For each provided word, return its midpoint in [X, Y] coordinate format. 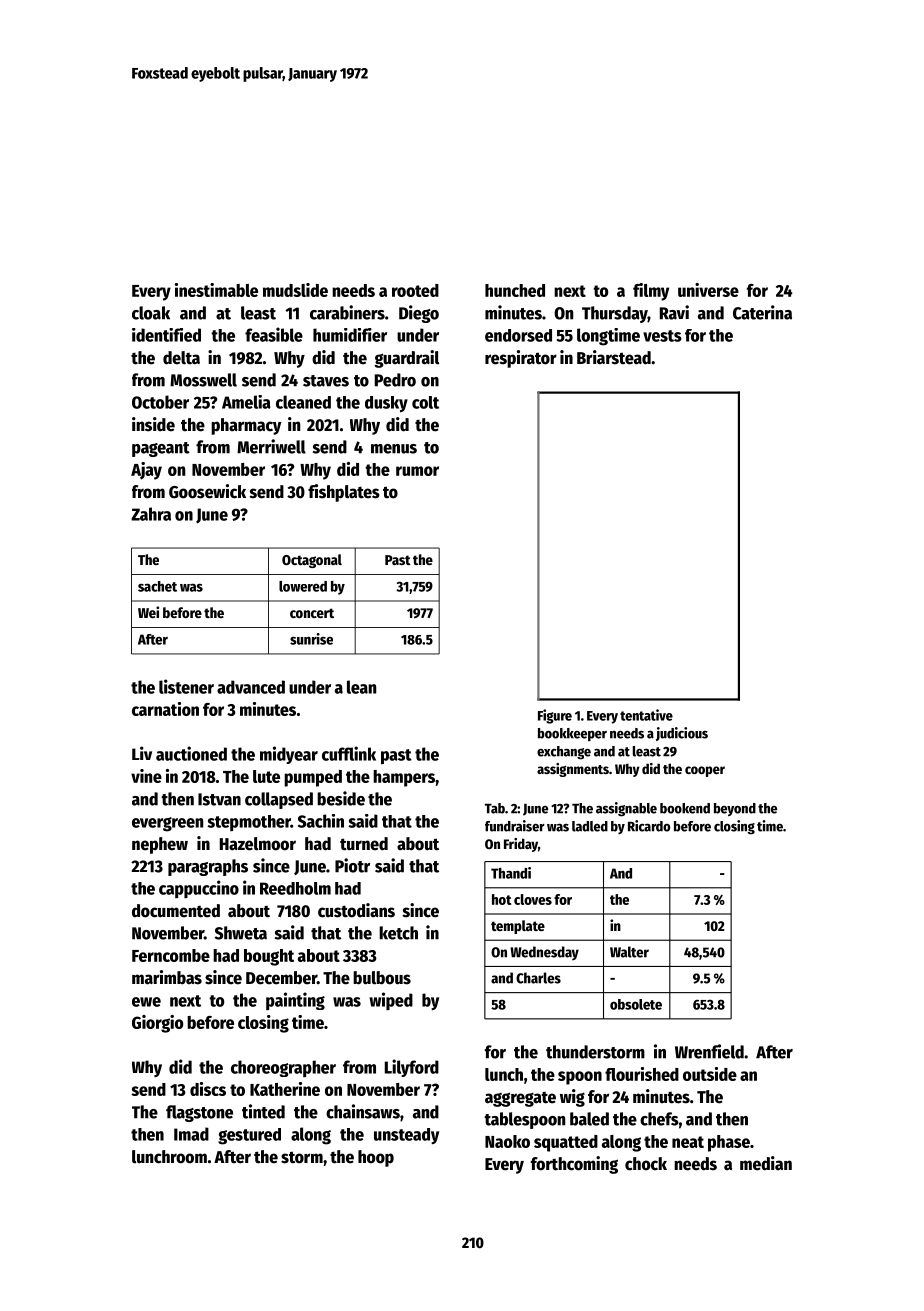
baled [589, 1119]
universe [708, 290]
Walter [629, 952]
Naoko [507, 1141]
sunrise [311, 639]
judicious [682, 734]
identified [166, 335]
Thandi [511, 873]
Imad [191, 1134]
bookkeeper [572, 734]
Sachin [321, 821]
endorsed [518, 335]
